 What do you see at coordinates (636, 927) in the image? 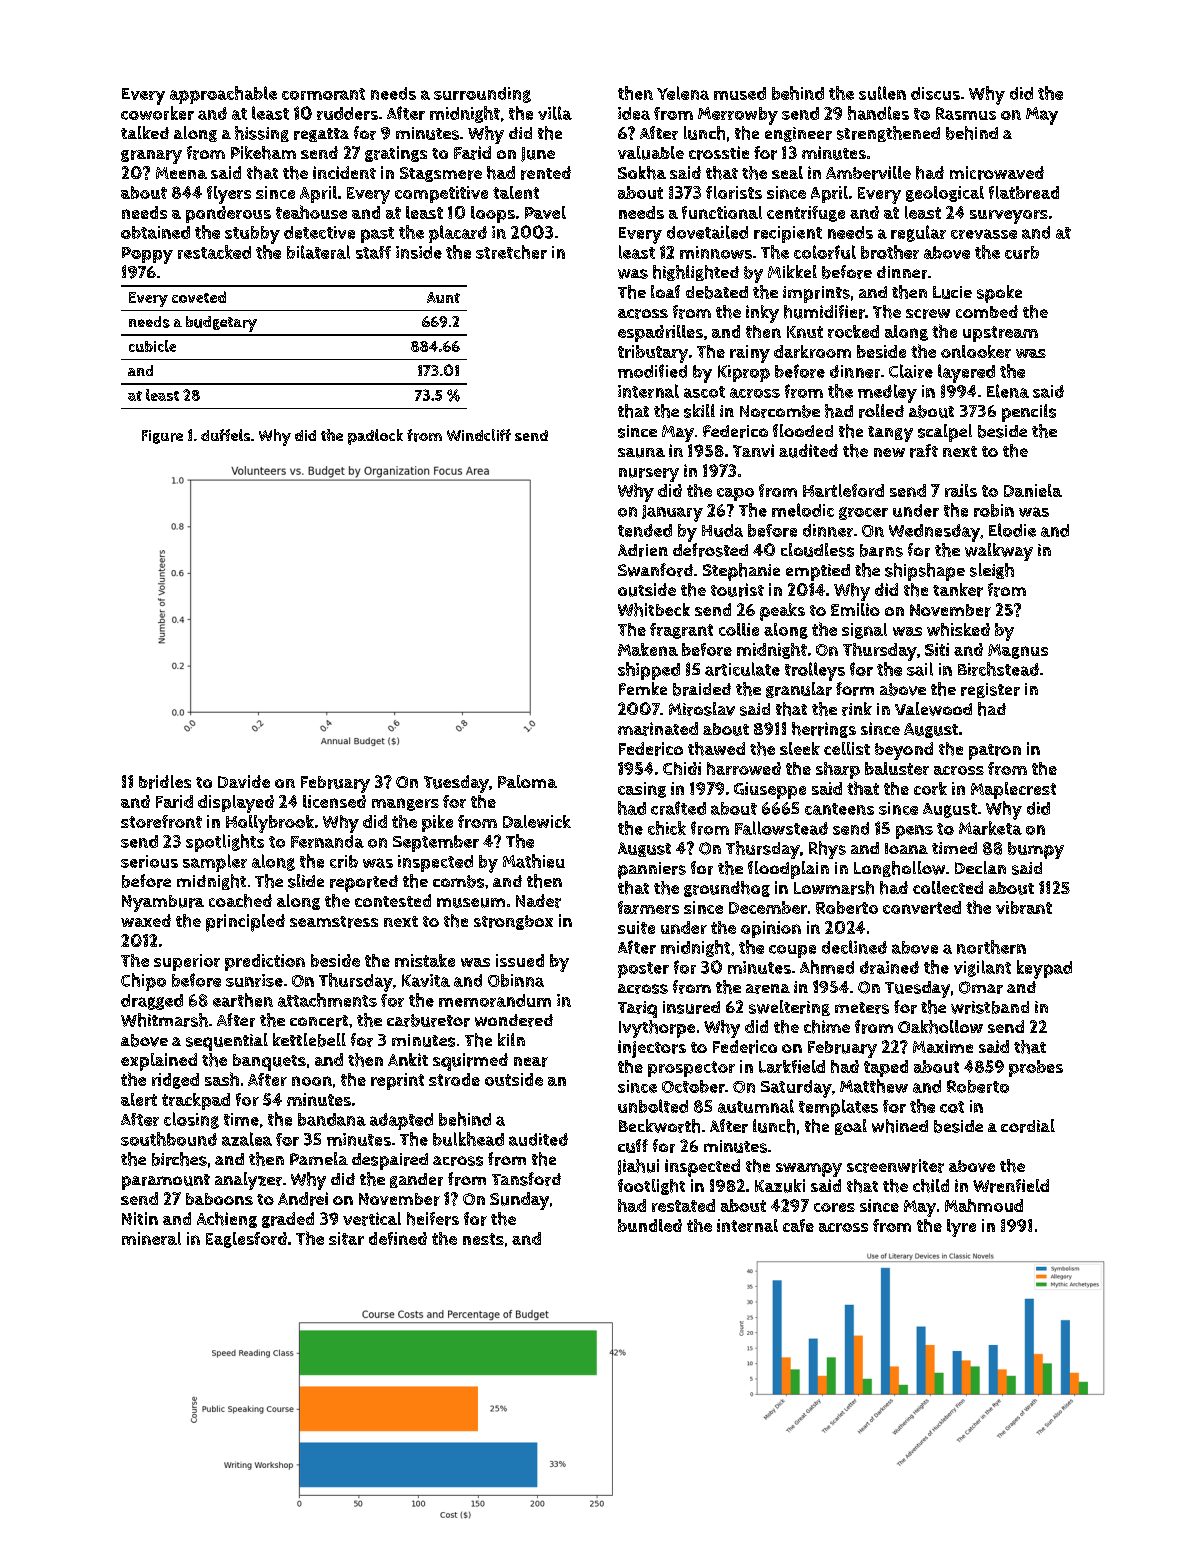
I see `suite` at bounding box center [636, 927].
